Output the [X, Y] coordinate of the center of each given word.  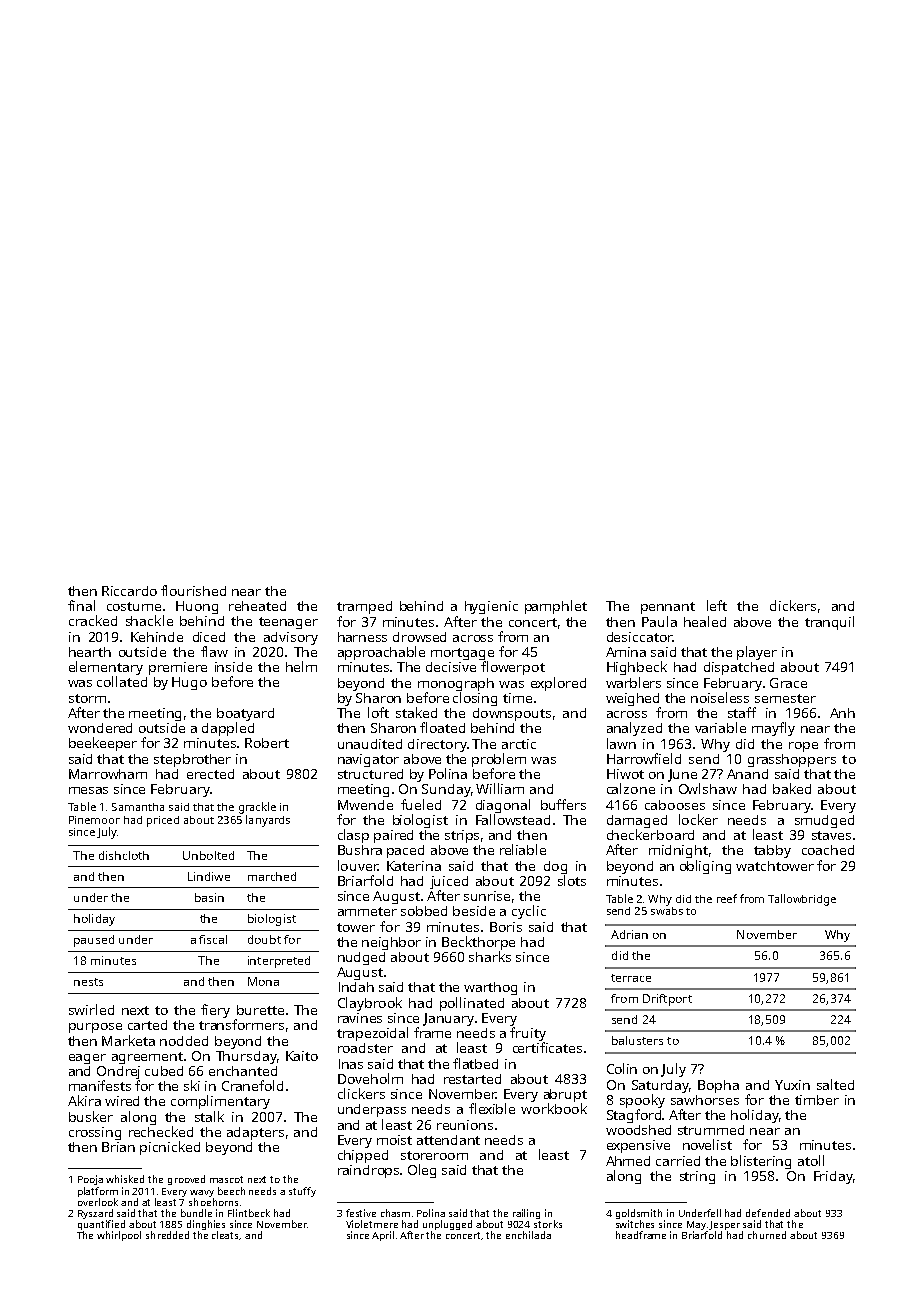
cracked [93, 620]
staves [831, 835]
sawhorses [705, 1100]
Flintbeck [249, 1213]
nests [88, 982]
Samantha [138, 807]
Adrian [629, 934]
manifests [100, 1085]
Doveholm [370, 1078]
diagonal [503, 806]
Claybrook [370, 1004]
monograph [456, 684]
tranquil [829, 623]
